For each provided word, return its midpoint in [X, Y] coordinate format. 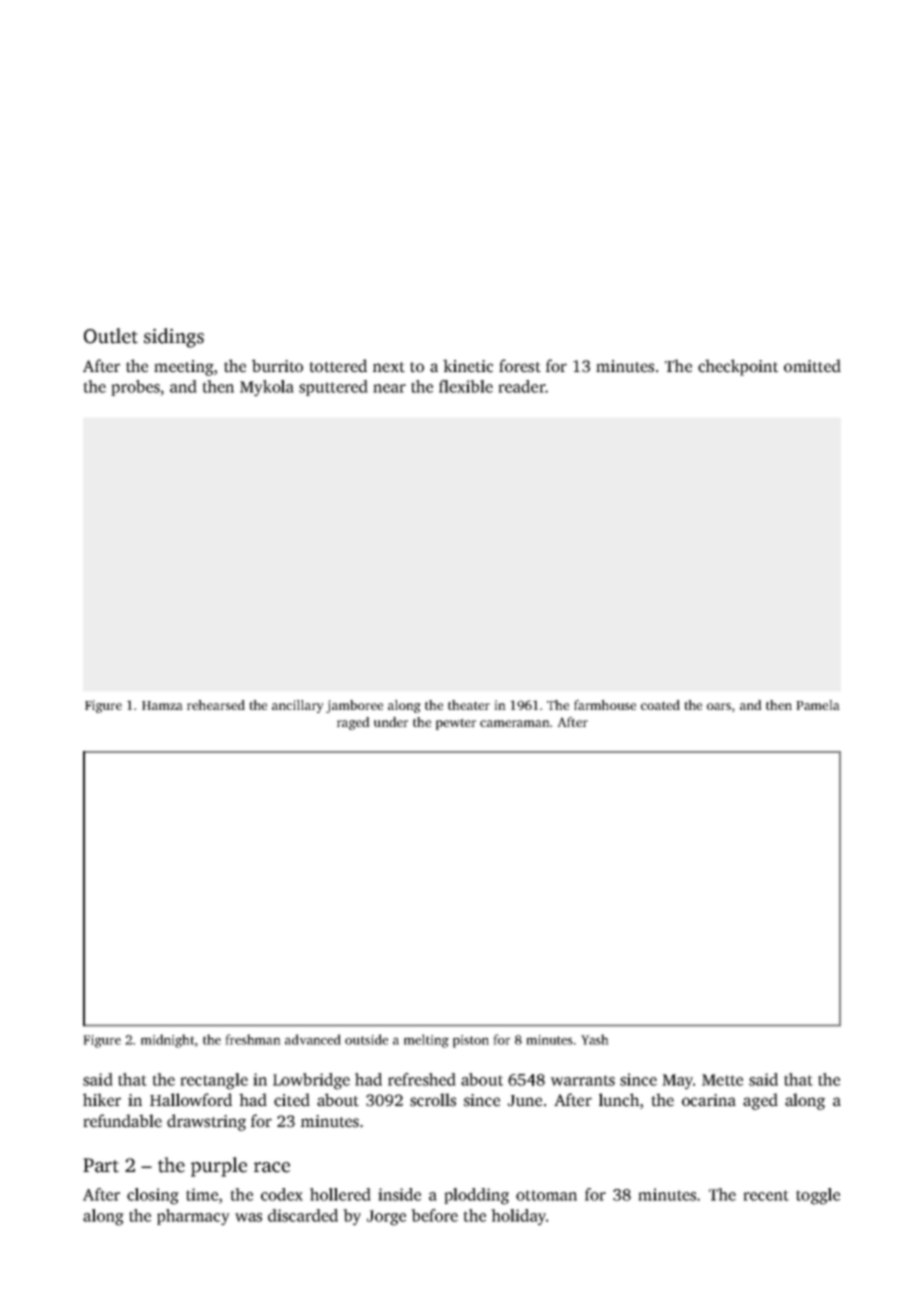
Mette [722, 1080]
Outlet [111, 336]
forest [520, 366]
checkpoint [738, 367]
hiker [102, 1100]
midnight [168, 1041]
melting [426, 1041]
